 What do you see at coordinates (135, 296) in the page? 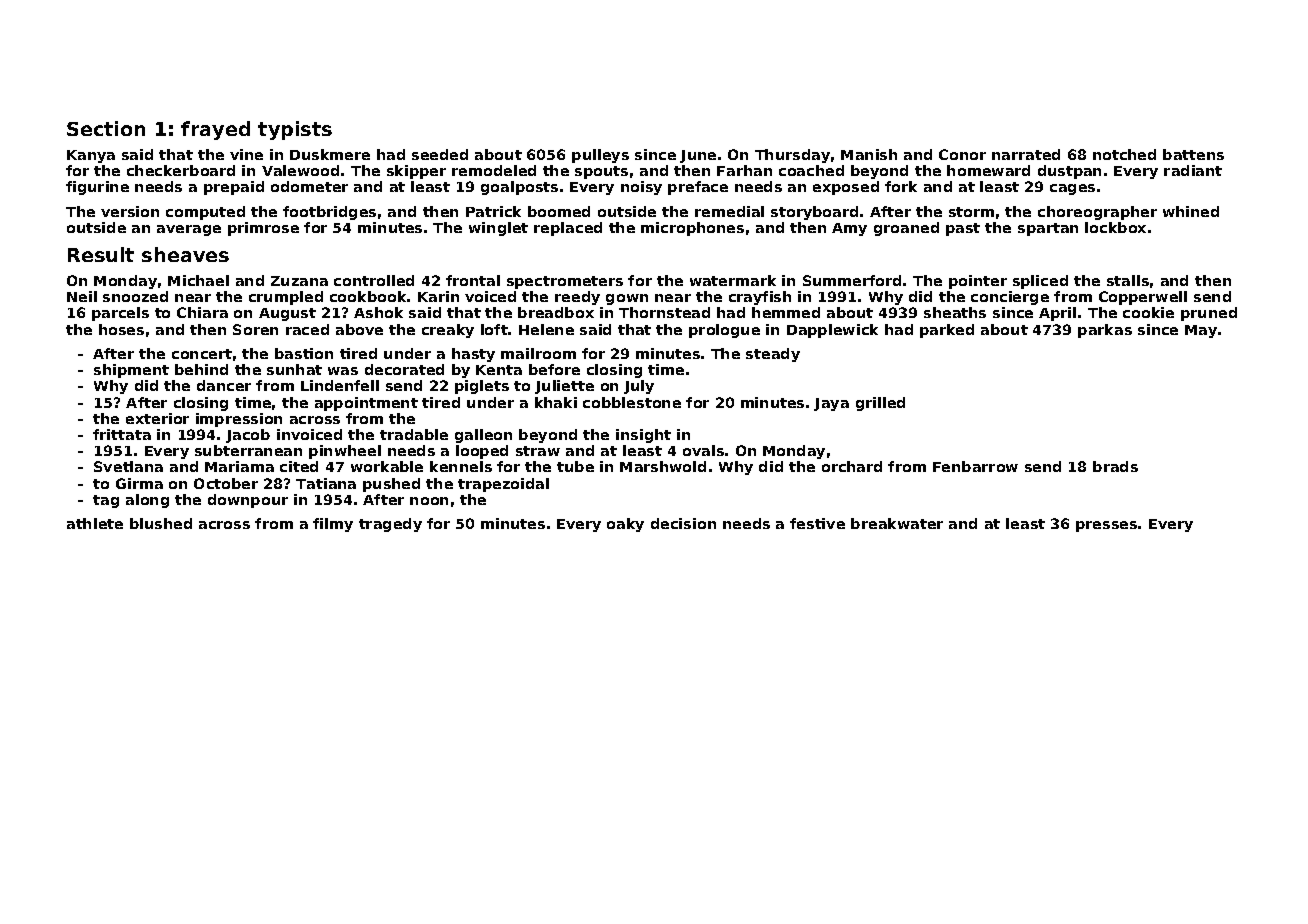
I see `snoozed` at bounding box center [135, 296].
